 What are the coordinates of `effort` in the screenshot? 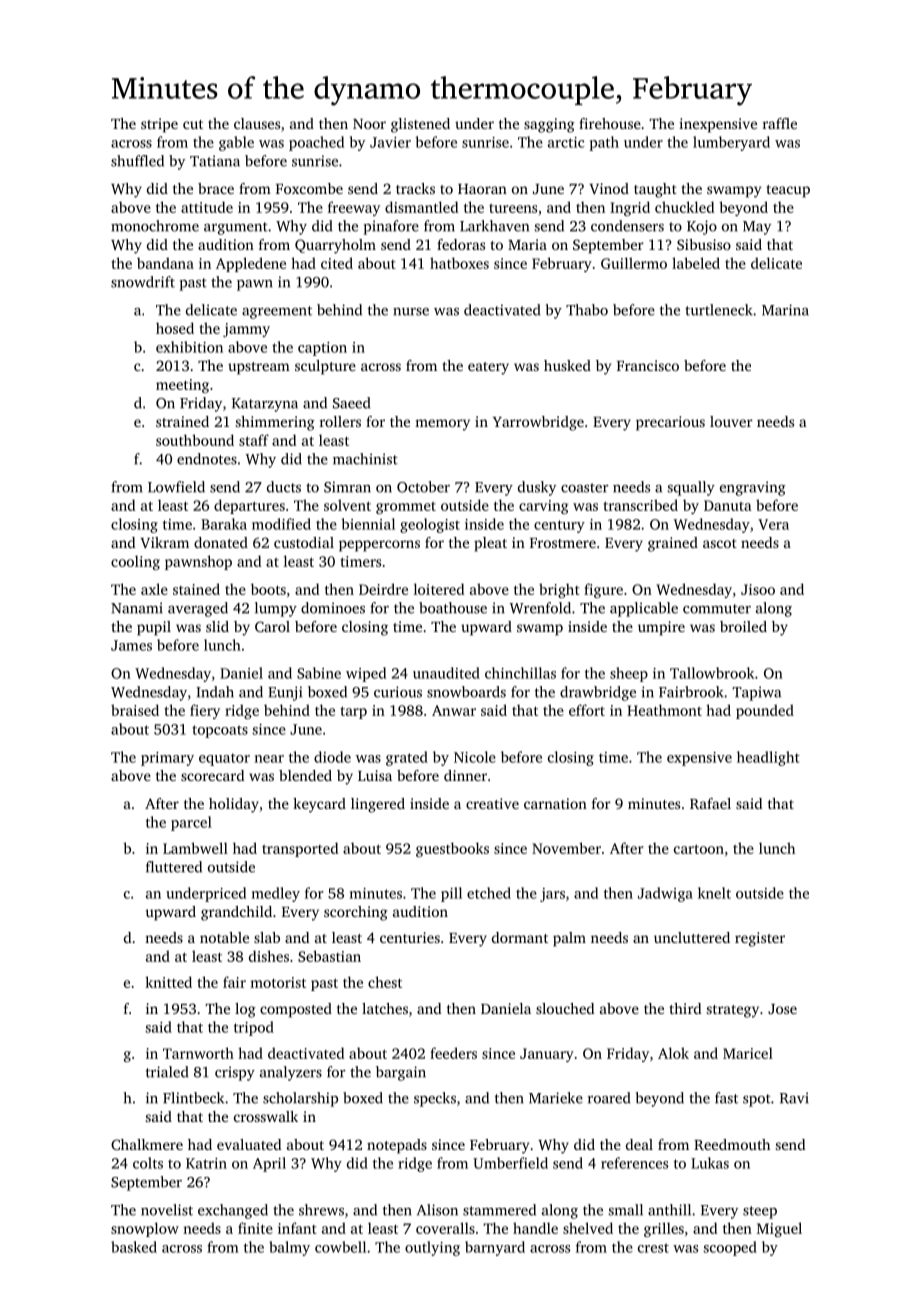 It's located at (587, 710).
